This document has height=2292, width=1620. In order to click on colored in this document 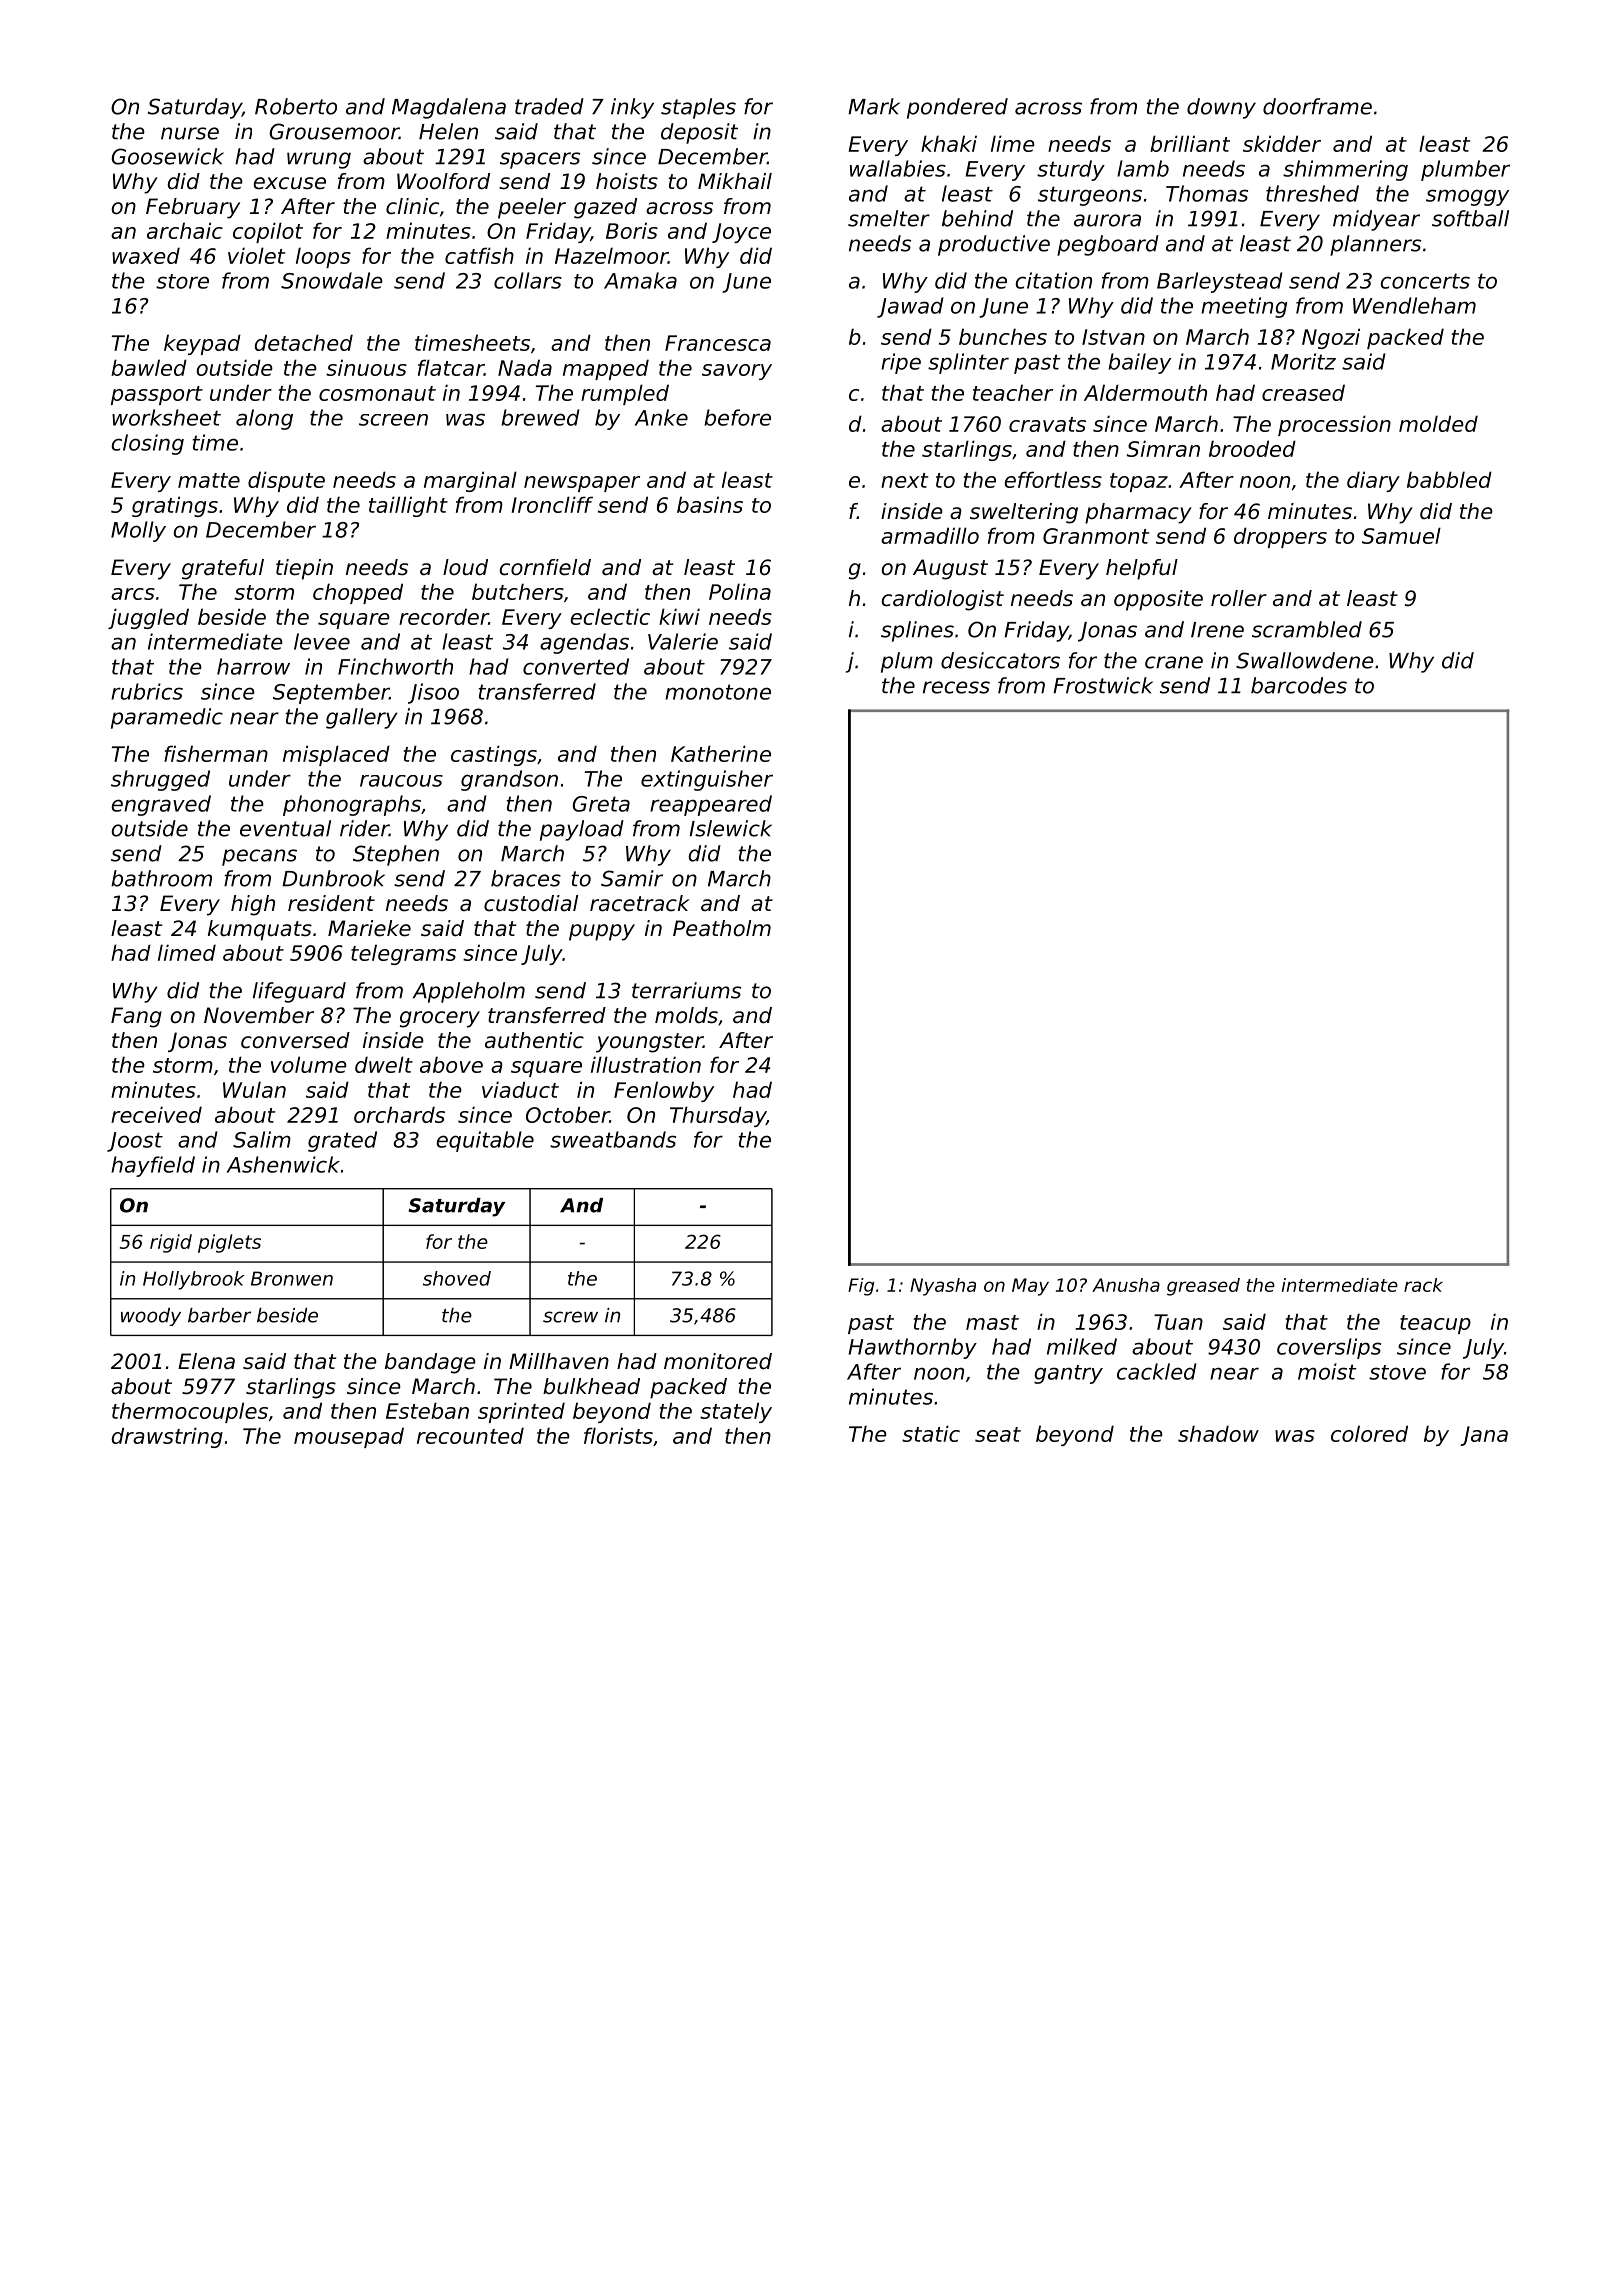, I will do `click(1369, 1433)`.
